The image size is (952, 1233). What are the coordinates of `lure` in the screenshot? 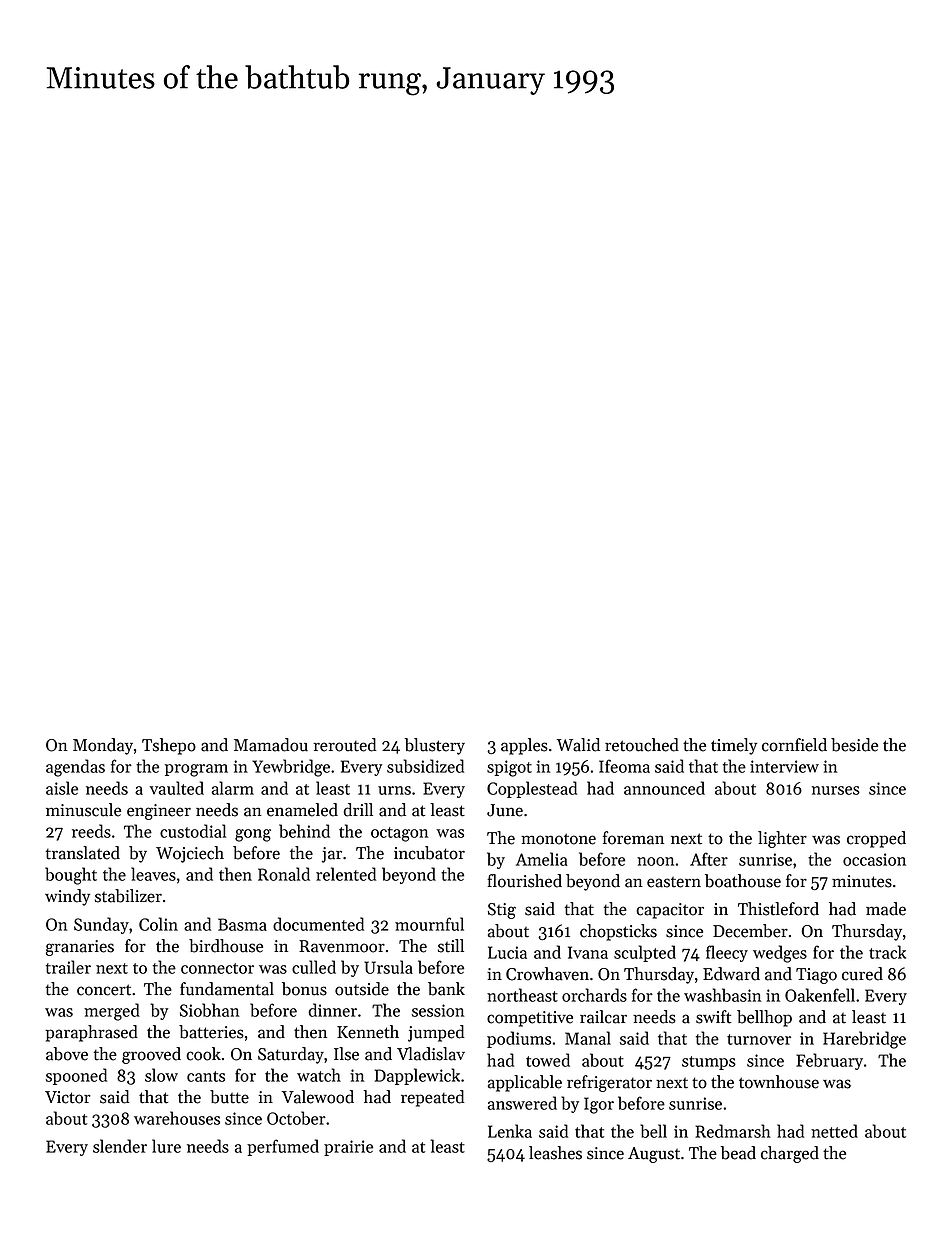 It's located at (166, 1146).
